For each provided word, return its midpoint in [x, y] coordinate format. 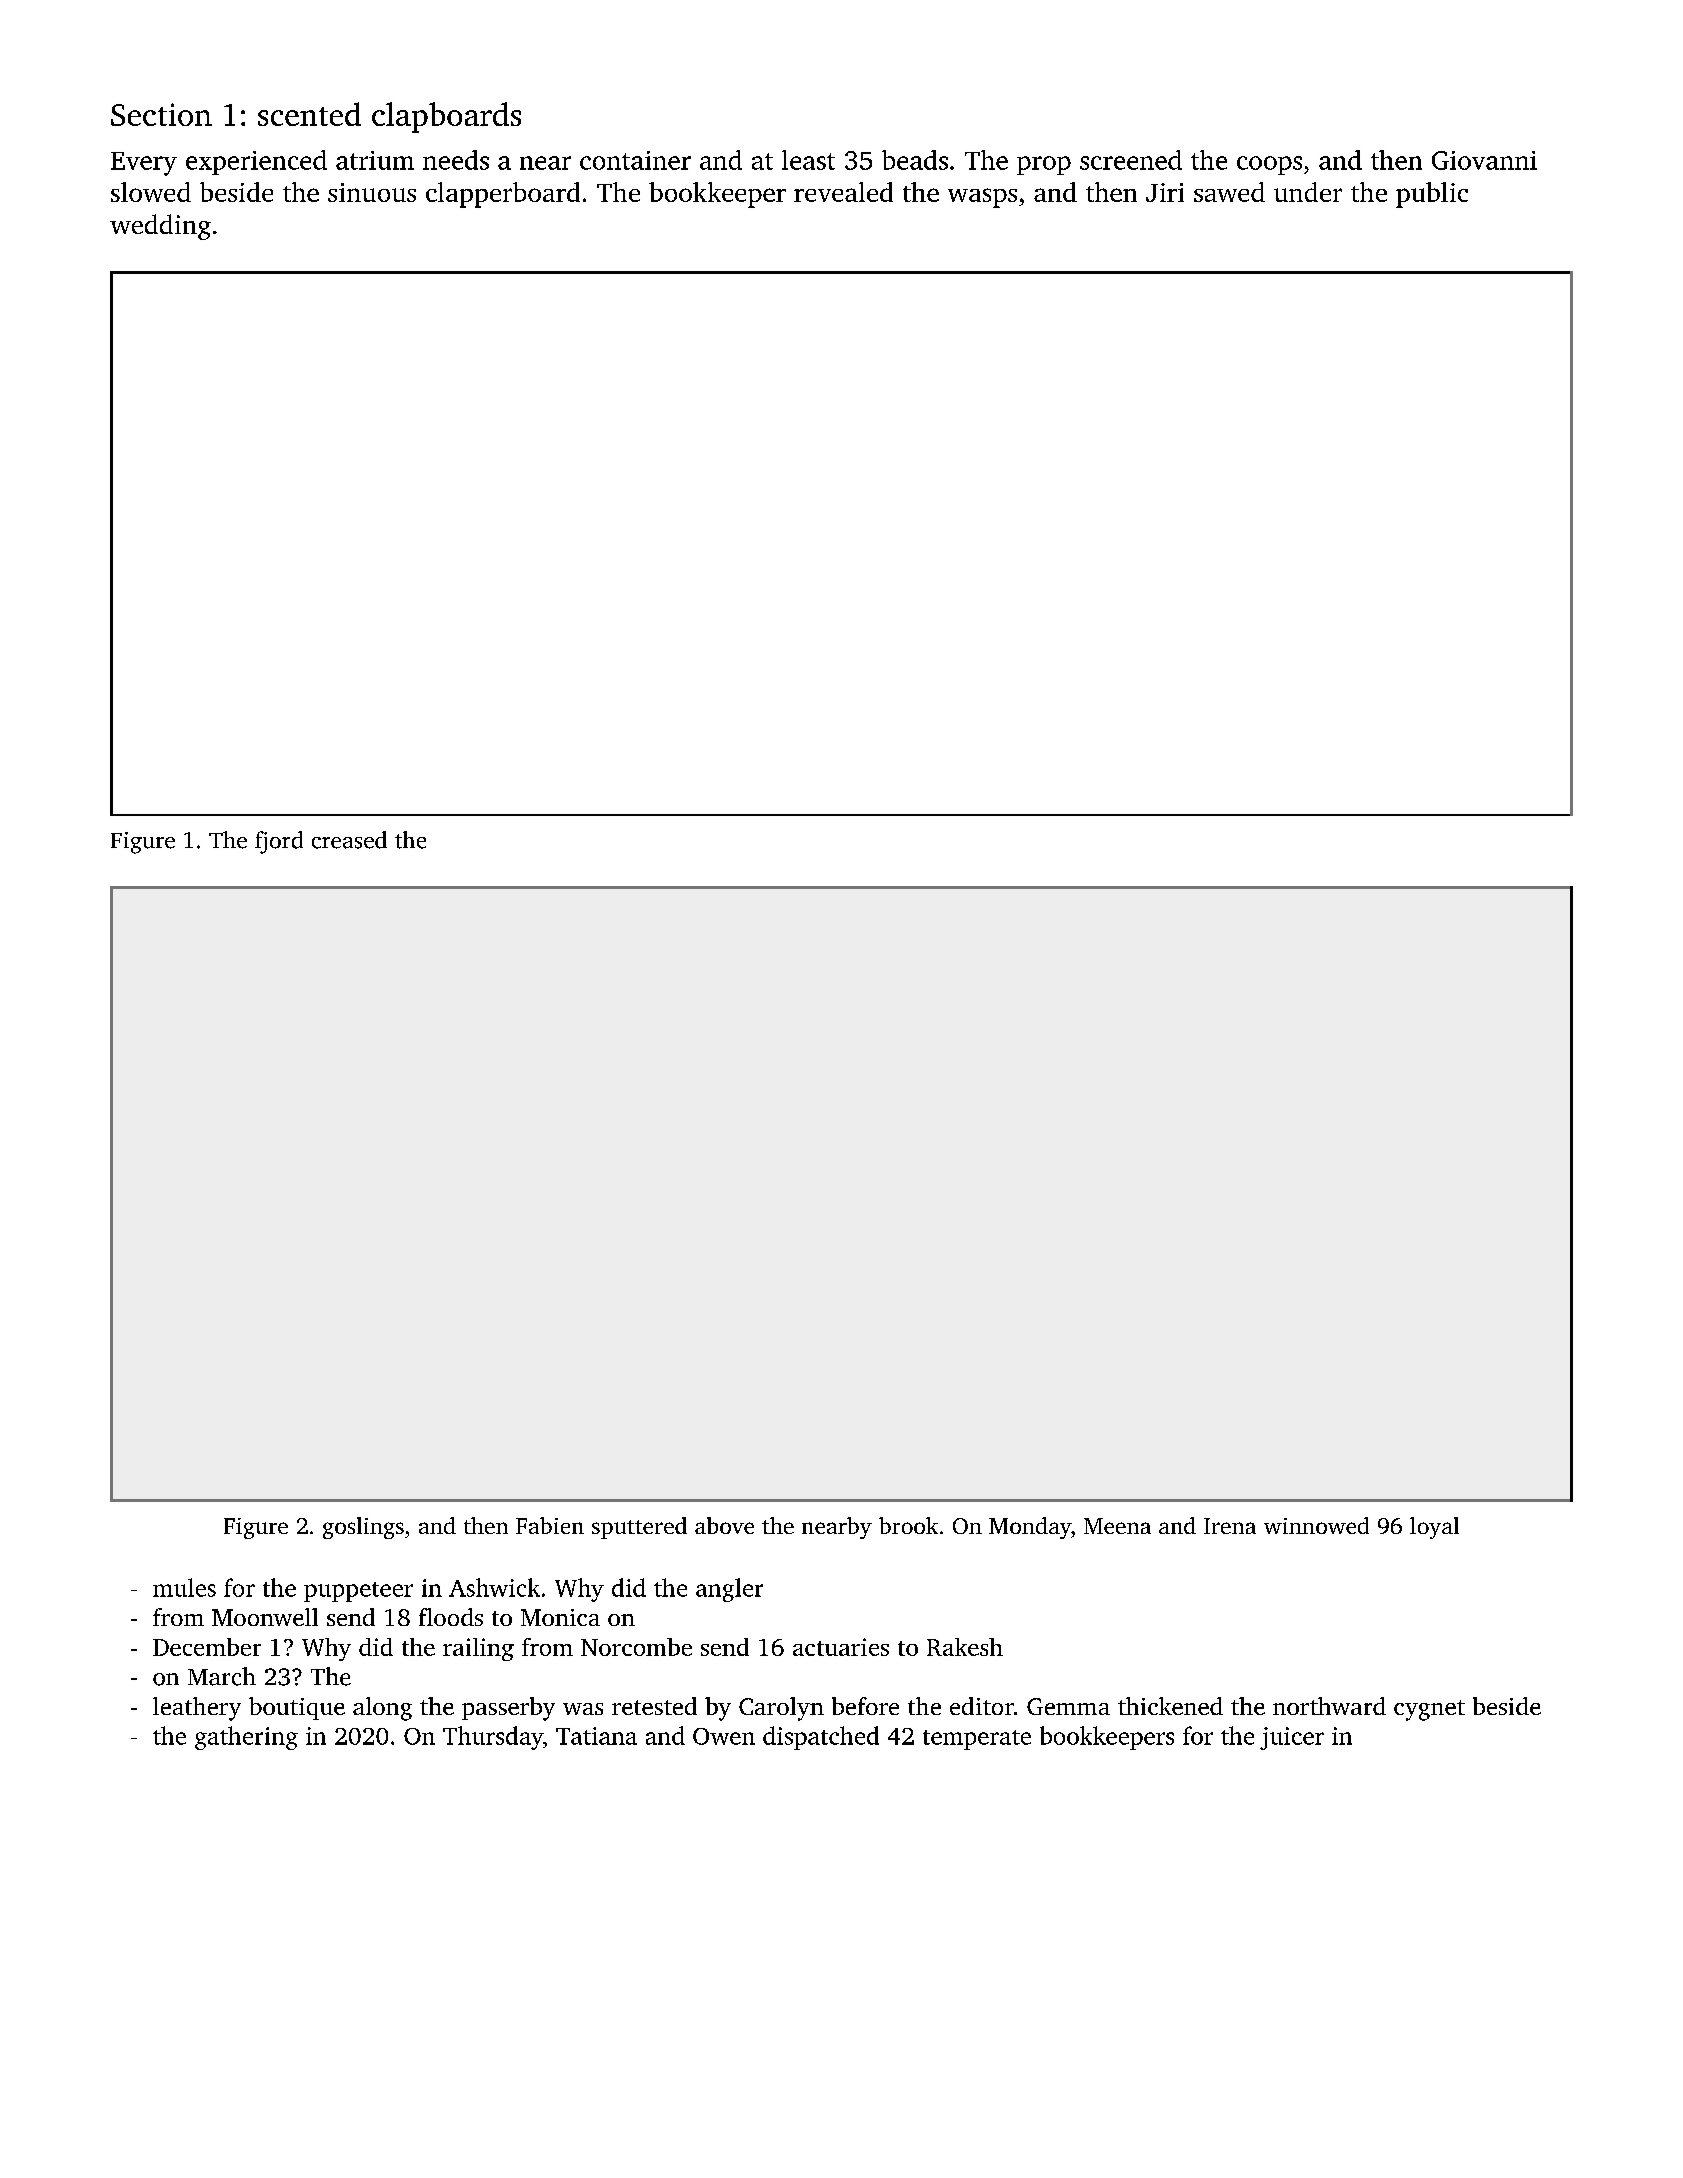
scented [309, 114]
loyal [1434, 1528]
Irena [1230, 1526]
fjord [279, 842]
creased [349, 840]
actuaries [841, 1647]
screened [1131, 160]
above [724, 1525]
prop [1044, 165]
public [1432, 195]
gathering [246, 1738]
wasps [982, 198]
